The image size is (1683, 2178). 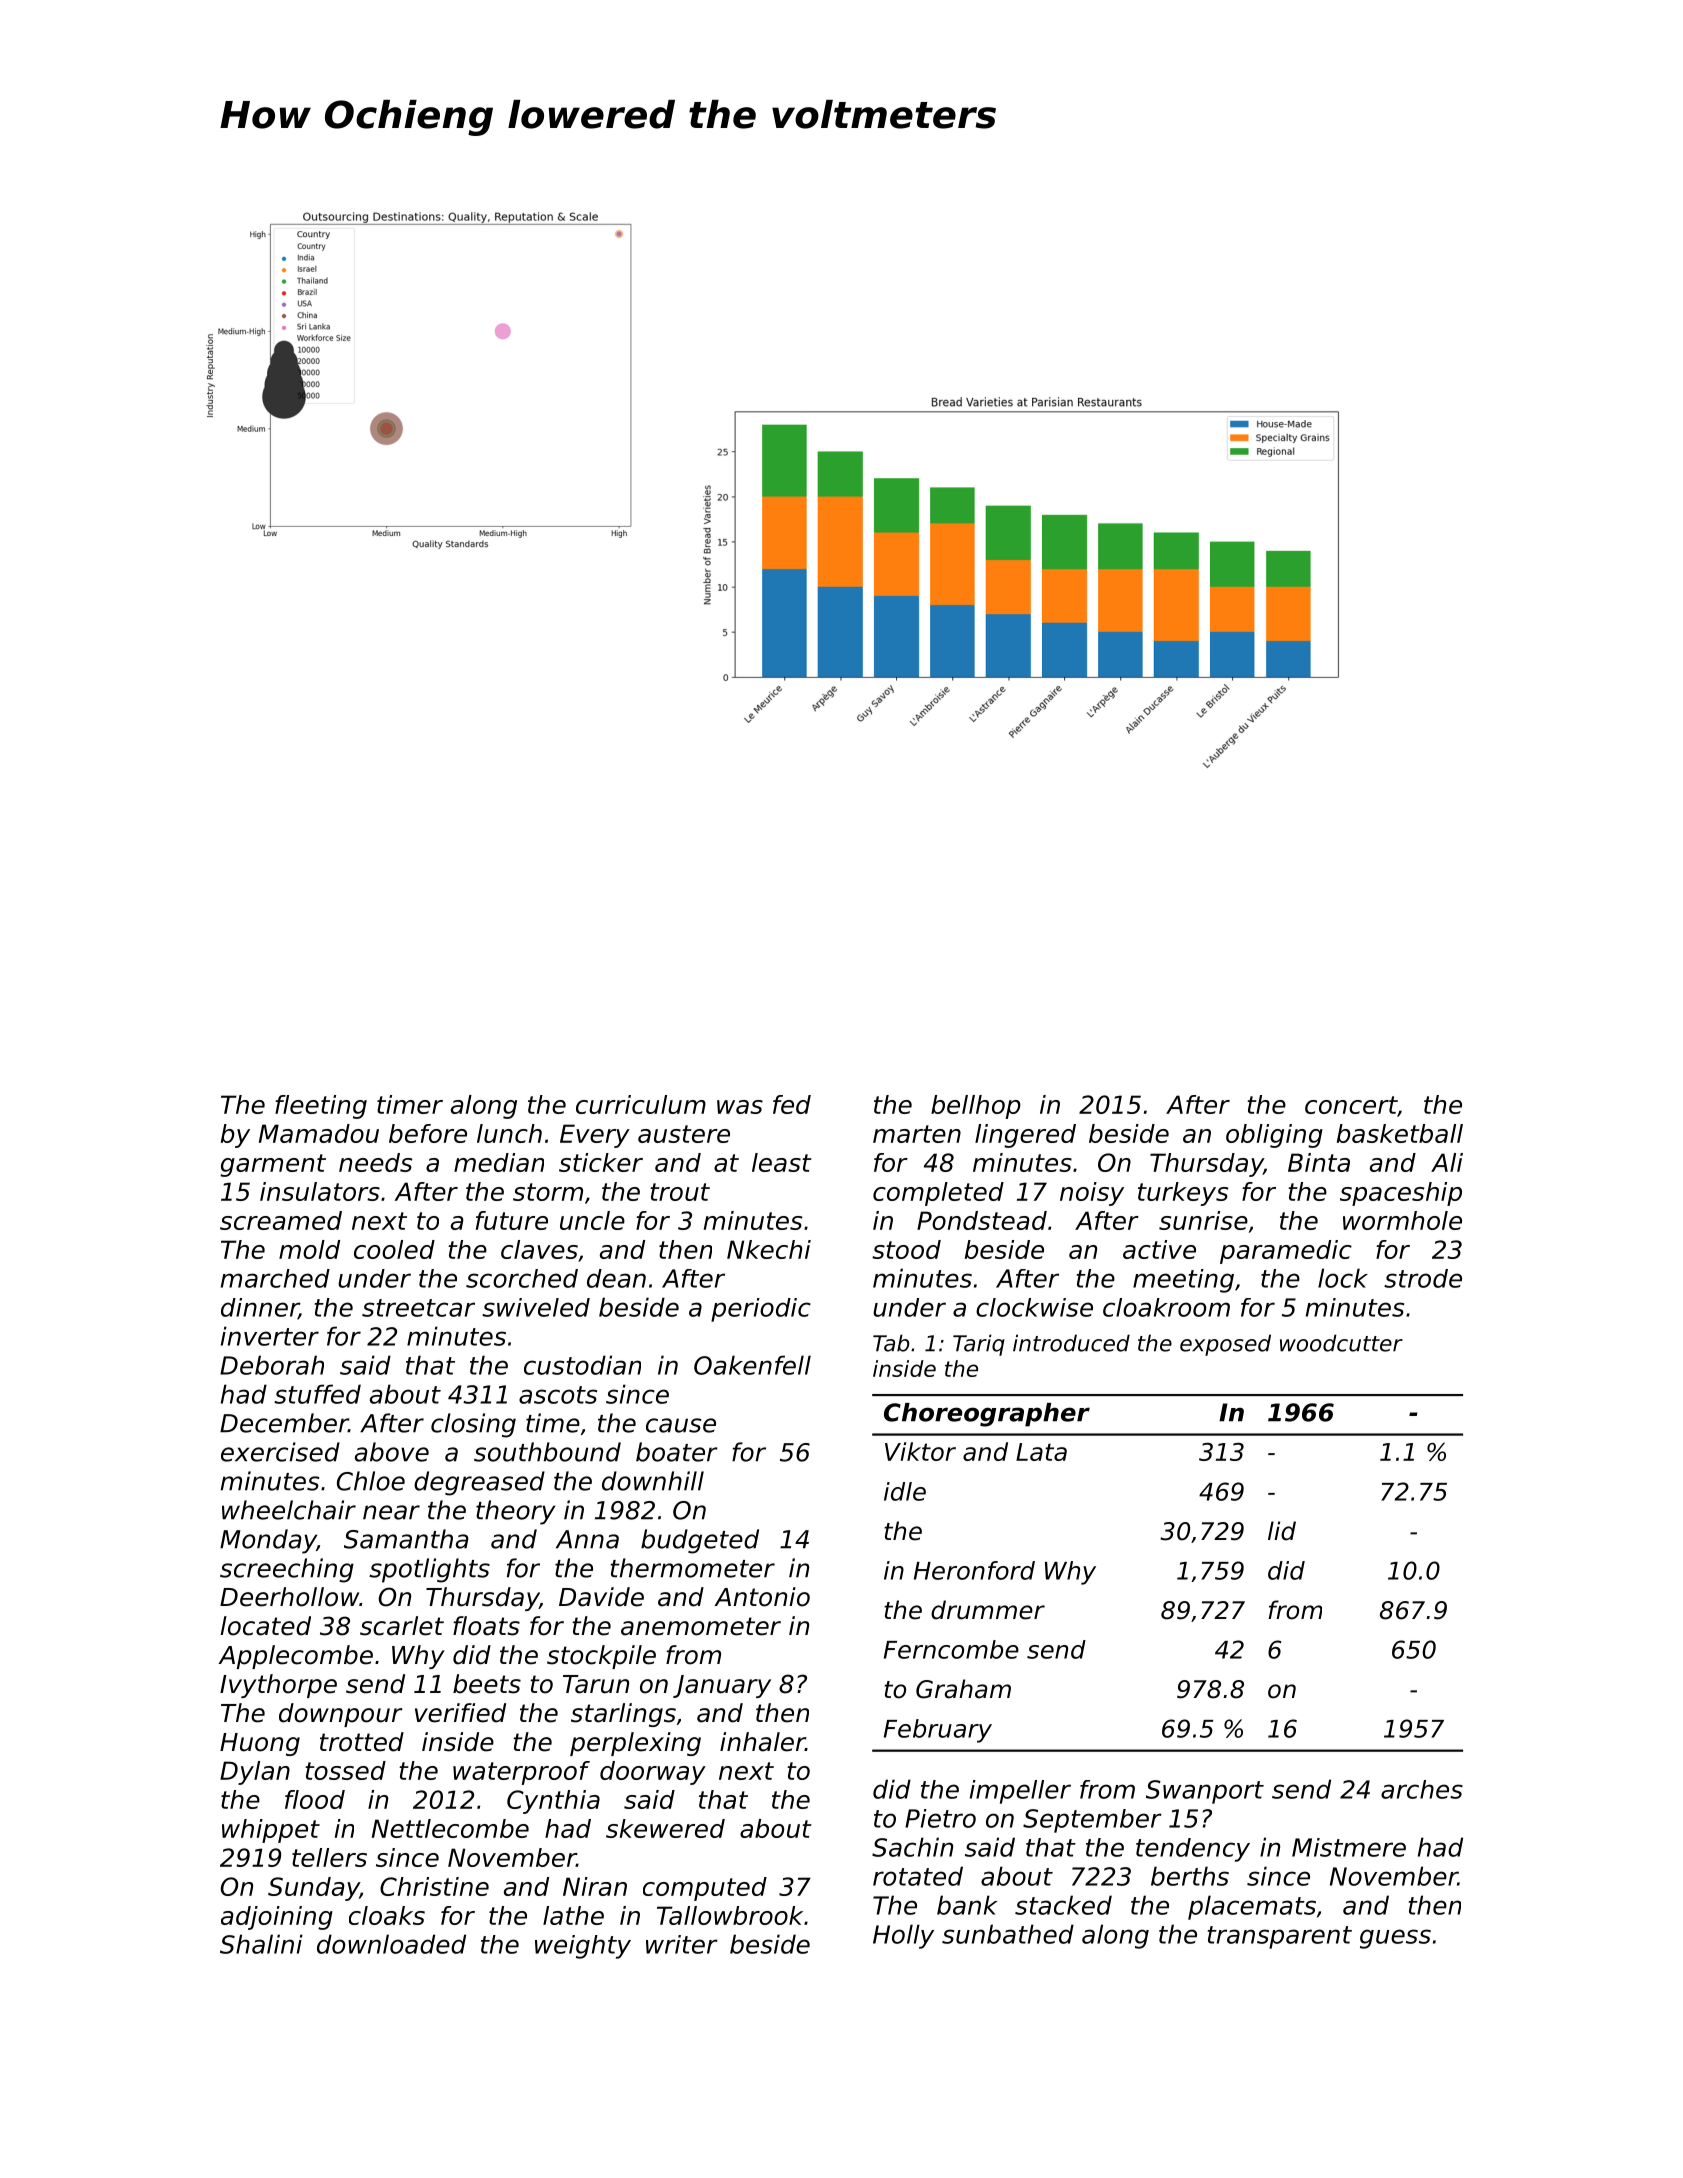 I want to click on lid, so click(x=1282, y=1531).
